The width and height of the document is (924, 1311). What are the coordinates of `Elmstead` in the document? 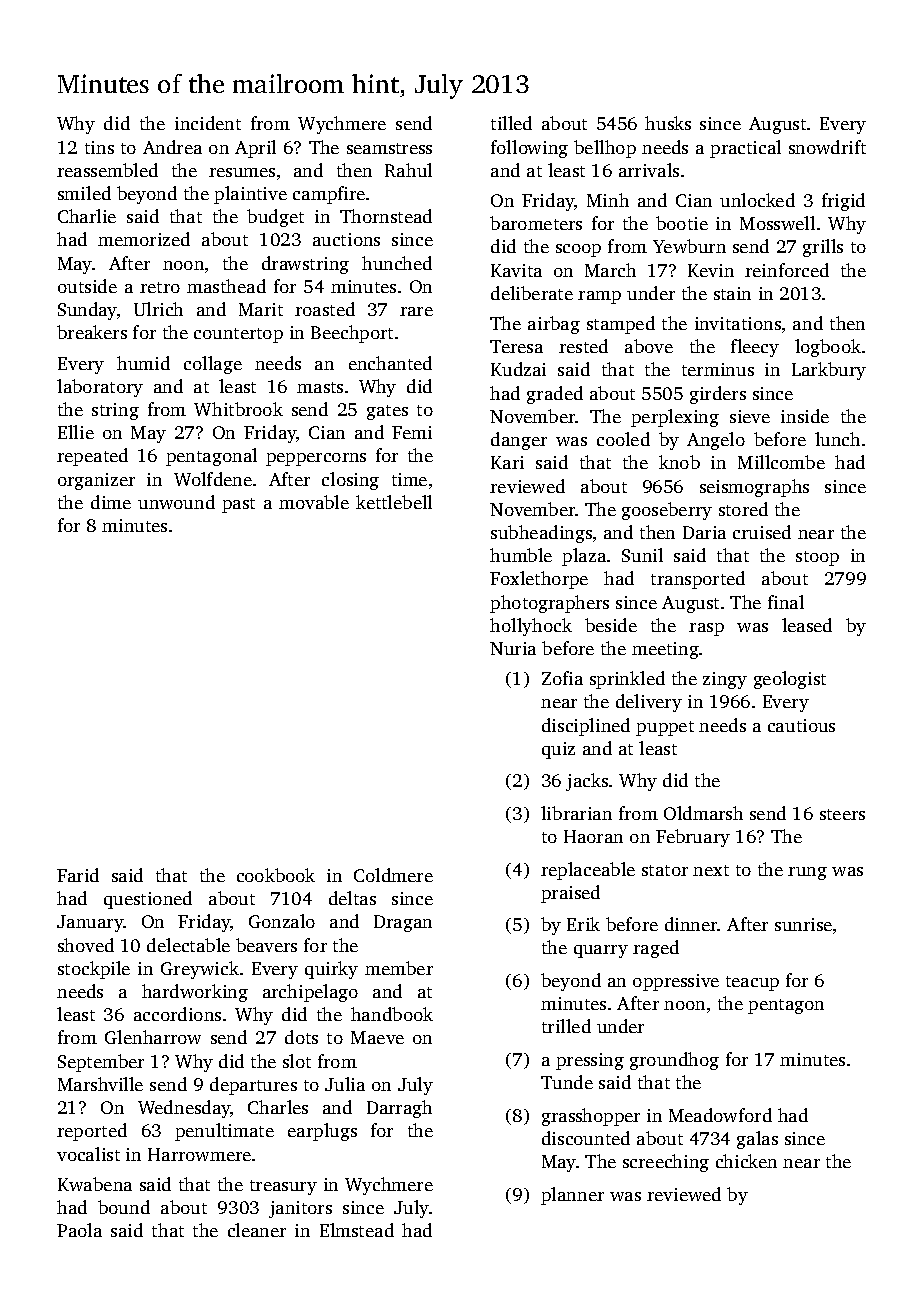 It's located at (357, 1230).
